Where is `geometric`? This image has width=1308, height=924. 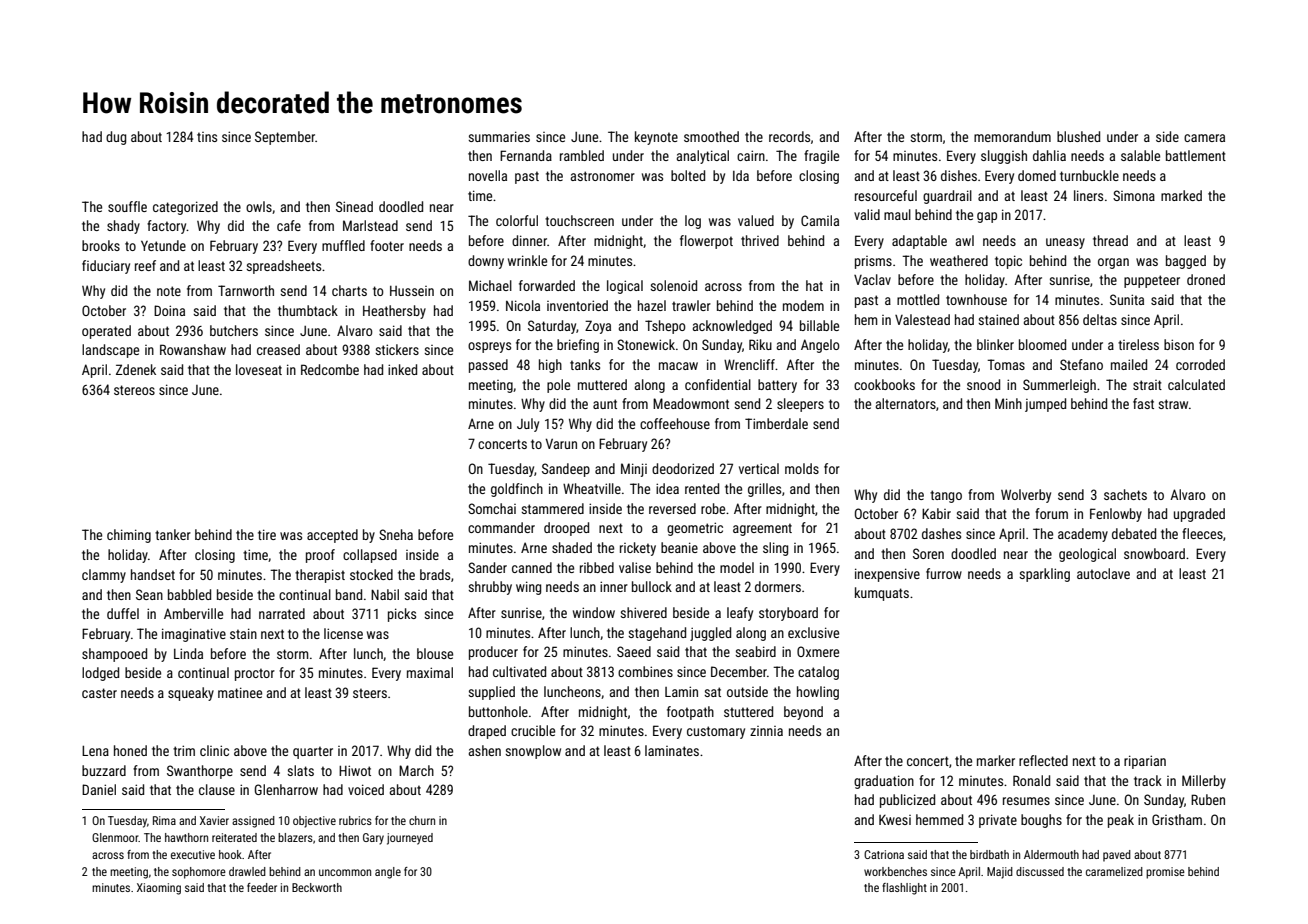
geometric is located at coordinates (695, 529).
